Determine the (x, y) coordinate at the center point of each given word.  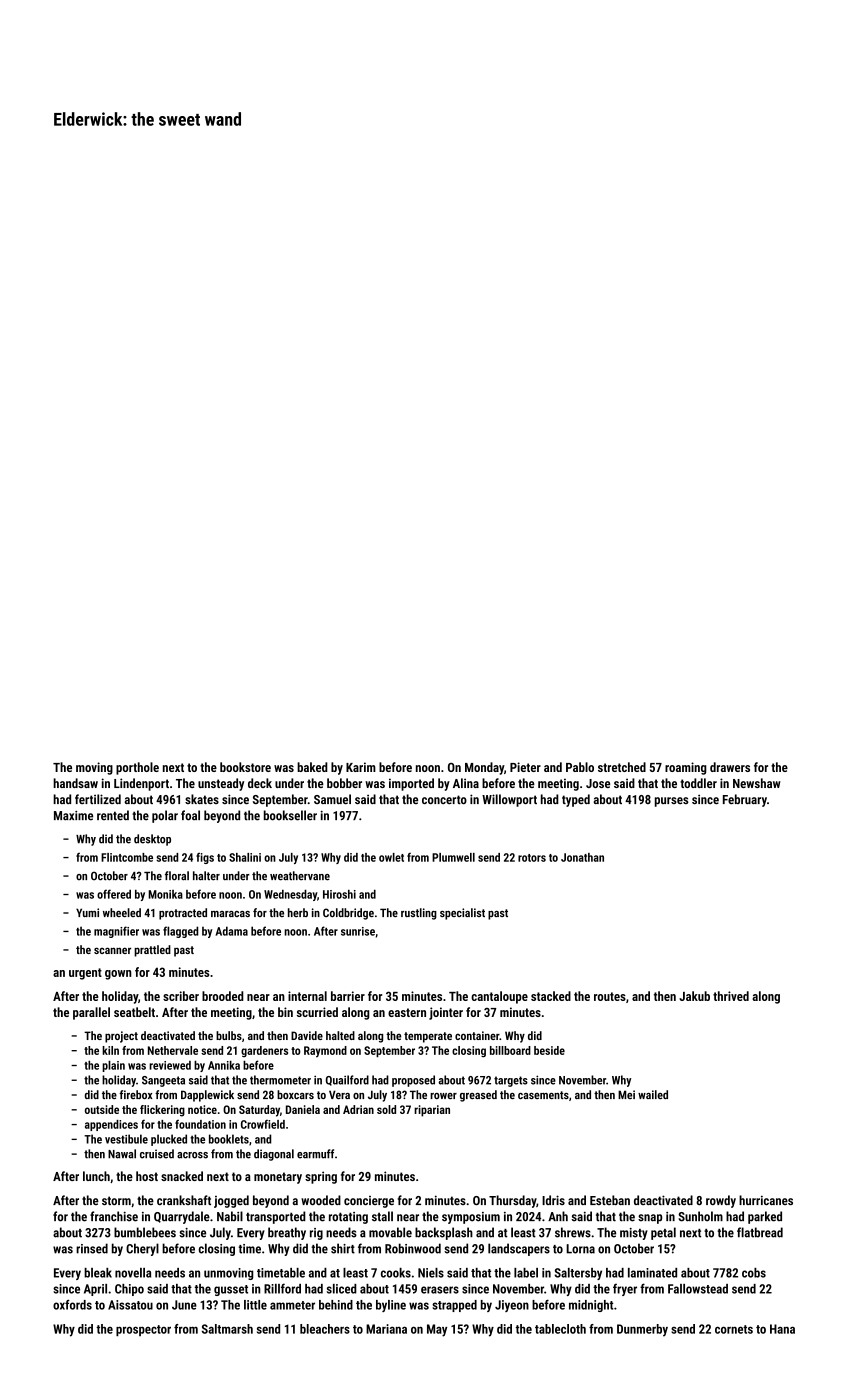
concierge (369, 1202)
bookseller (290, 815)
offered (114, 894)
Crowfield (263, 1124)
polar (165, 816)
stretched (622, 767)
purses (672, 802)
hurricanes (766, 1200)
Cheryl (142, 1249)
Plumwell (453, 857)
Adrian (358, 1109)
